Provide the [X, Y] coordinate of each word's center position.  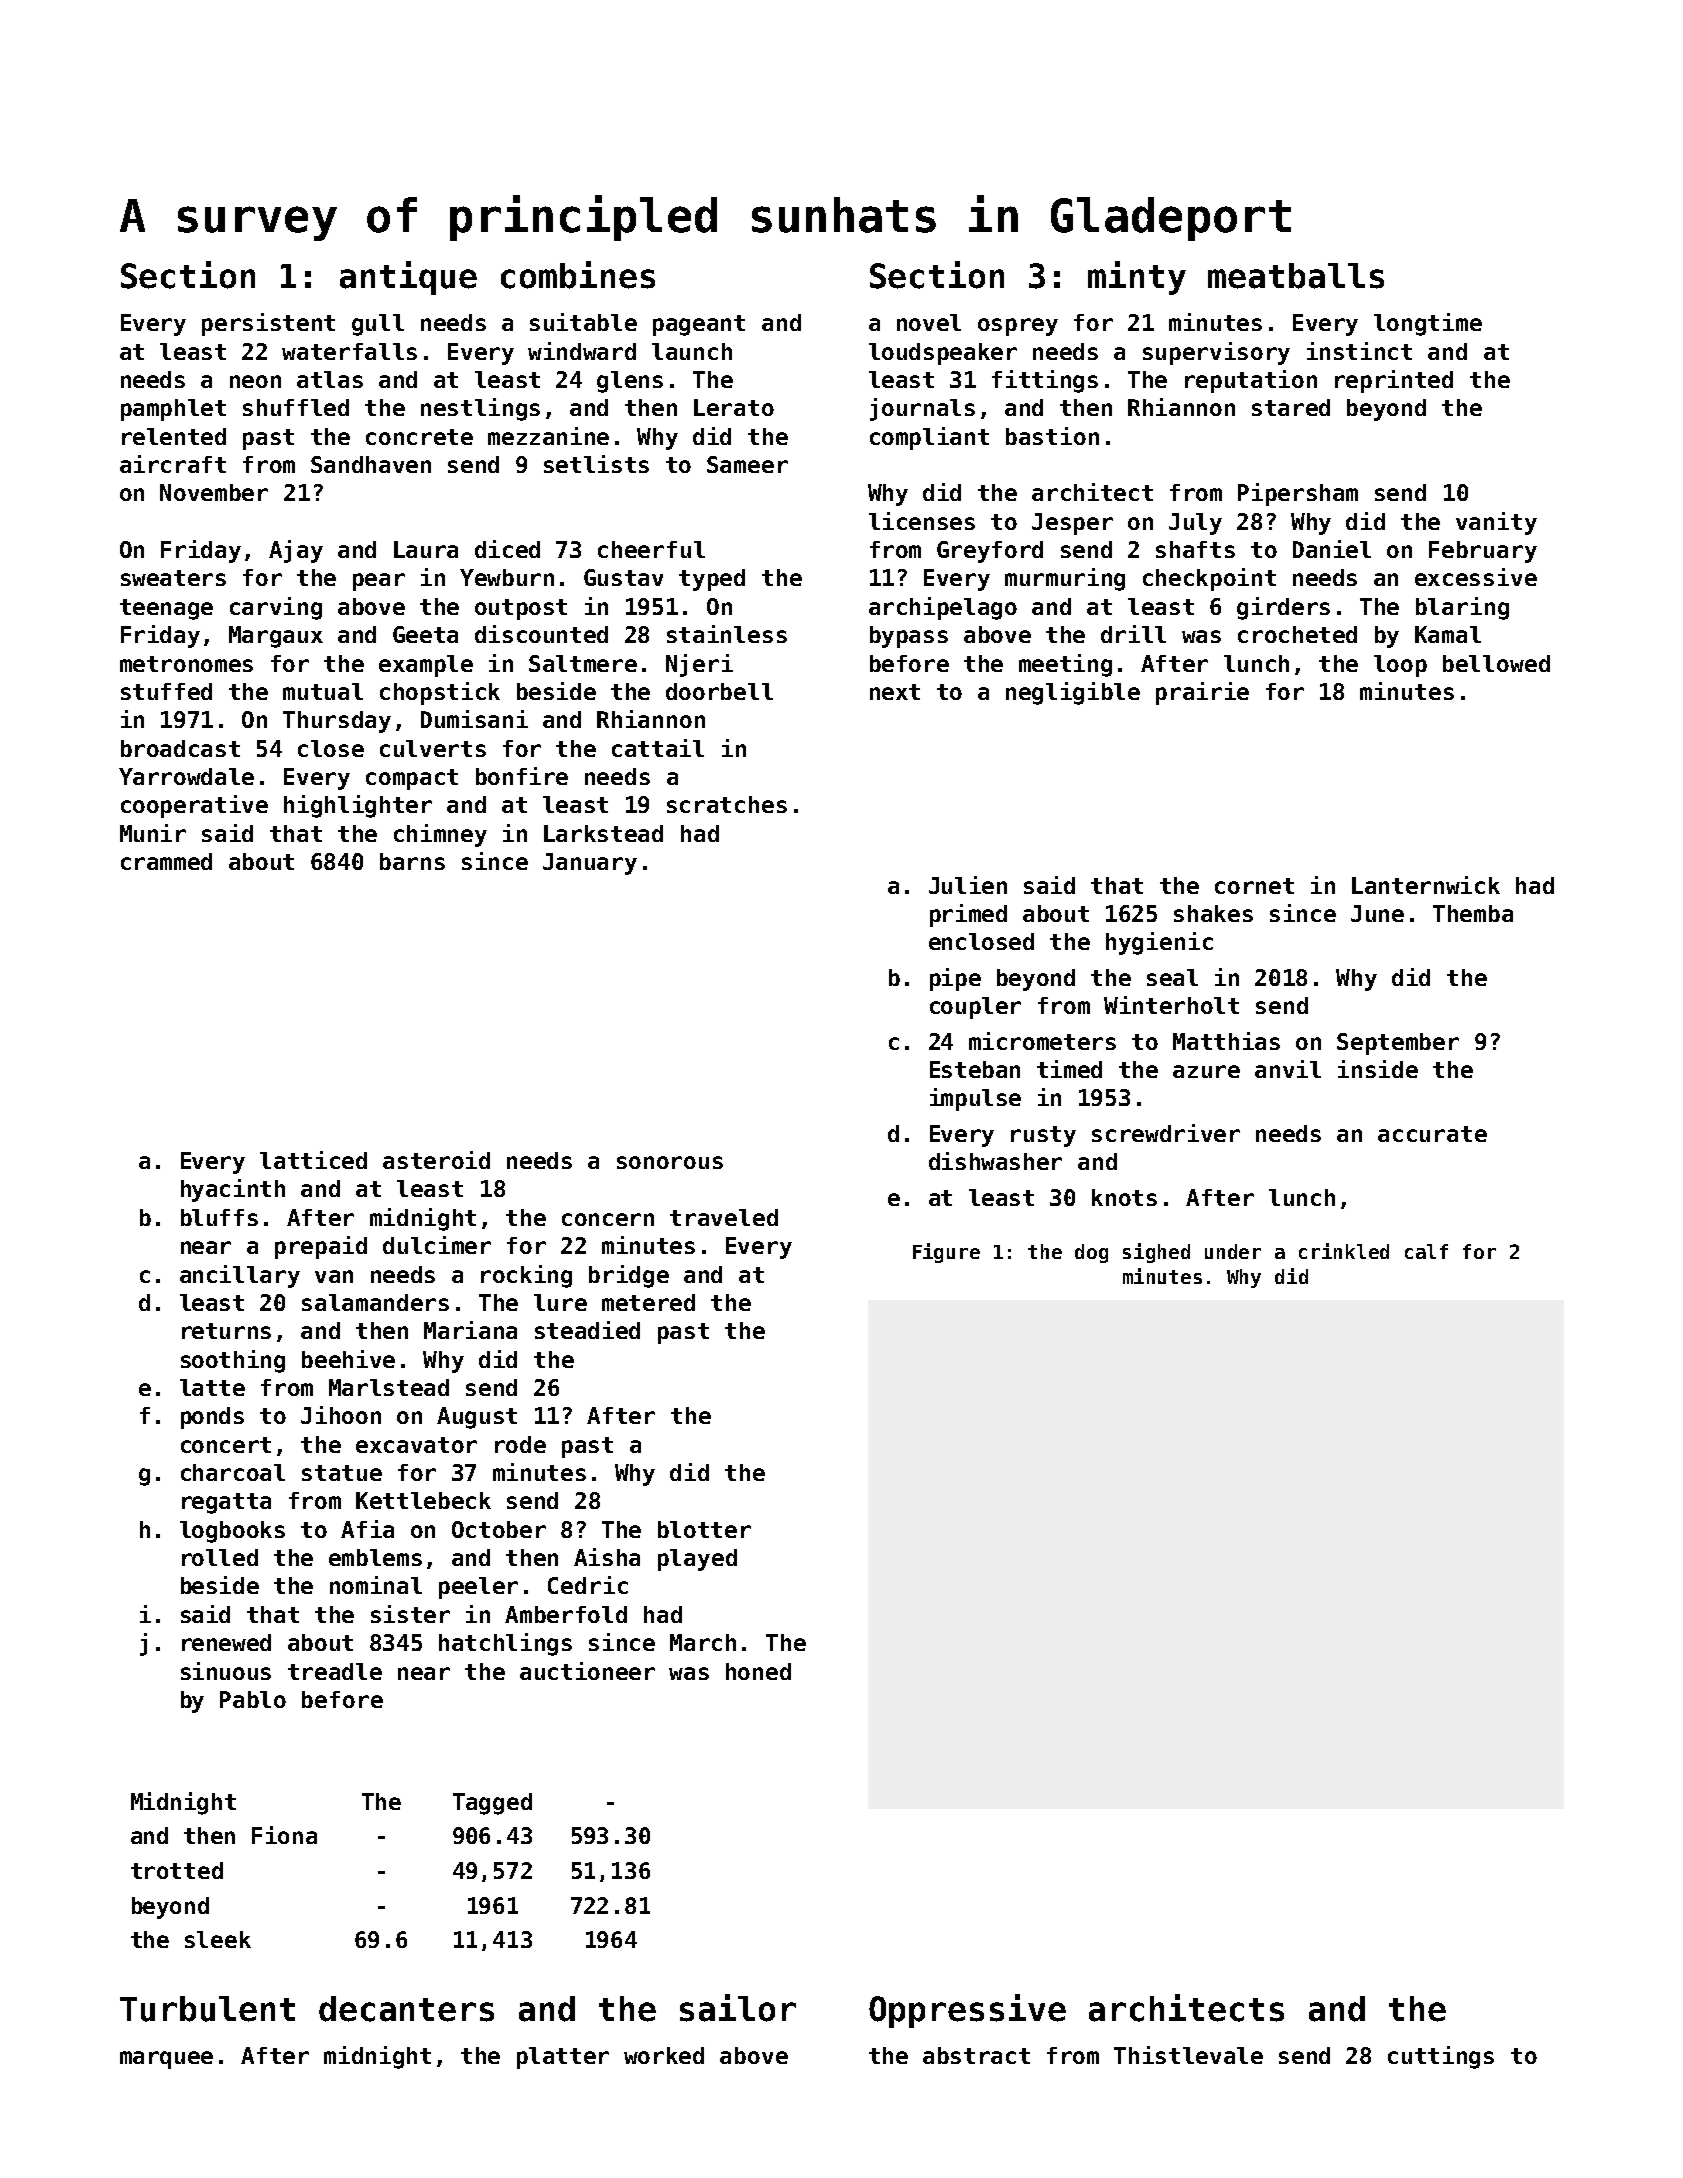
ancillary [240, 1276]
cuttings [1441, 2057]
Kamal [1448, 634]
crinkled [1344, 1251]
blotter [704, 1529]
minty [1137, 278]
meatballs [1296, 276]
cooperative [194, 806]
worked [664, 2055]
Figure [946, 1253]
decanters [406, 2009]
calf [1426, 1251]
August [477, 1418]
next [895, 692]
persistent [268, 324]
